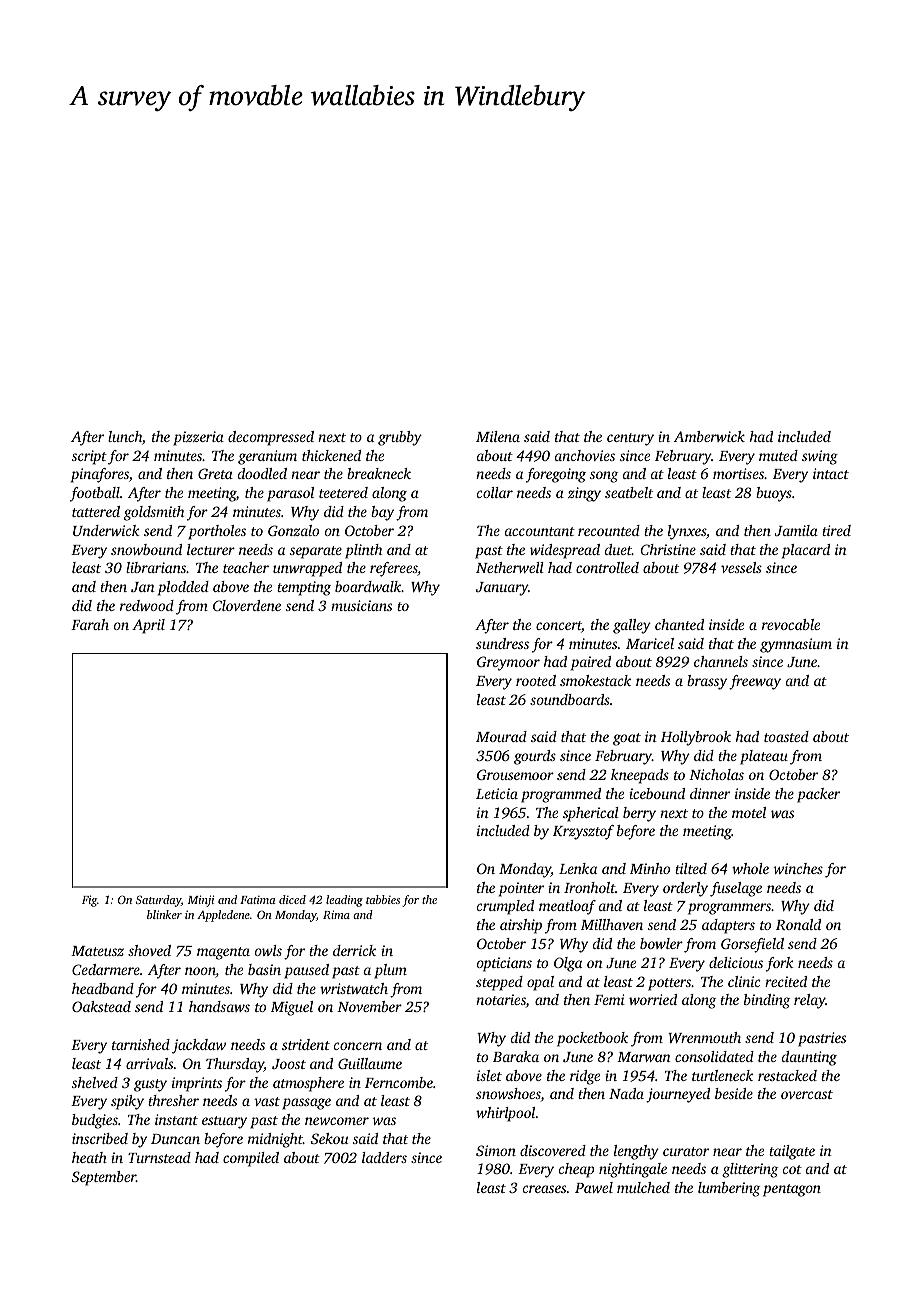  Describe the element at coordinates (363, 551) in the image. I see `plinth` at that location.
